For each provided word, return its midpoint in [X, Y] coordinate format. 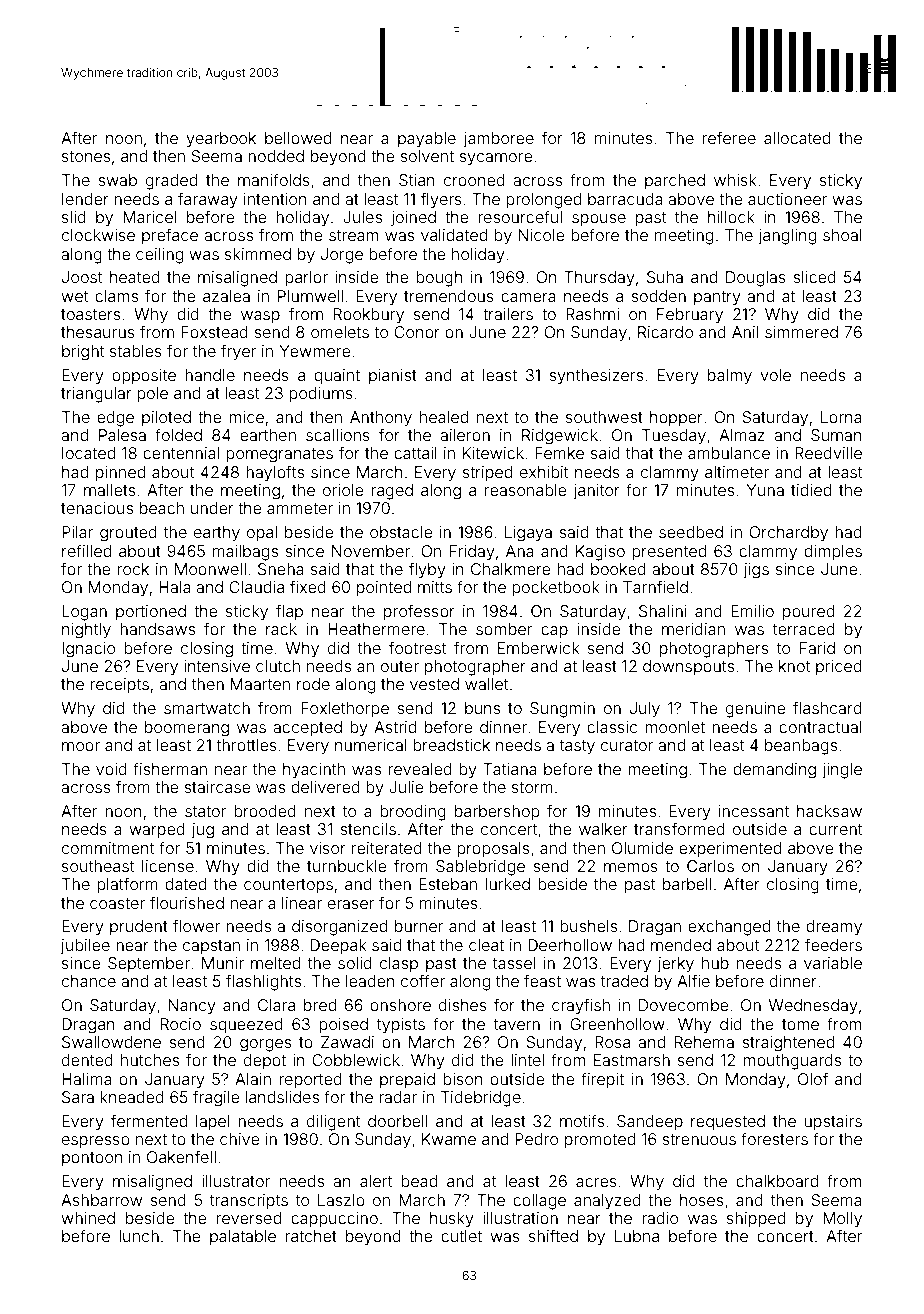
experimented [730, 850]
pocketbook [556, 588]
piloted [166, 418]
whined [88, 1218]
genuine [756, 710]
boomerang [187, 729]
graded [171, 182]
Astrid [395, 727]
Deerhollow [570, 945]
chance [89, 981]
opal [262, 534]
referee [729, 137]
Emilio [752, 611]
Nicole [542, 235]
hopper [676, 418]
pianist [393, 376]
